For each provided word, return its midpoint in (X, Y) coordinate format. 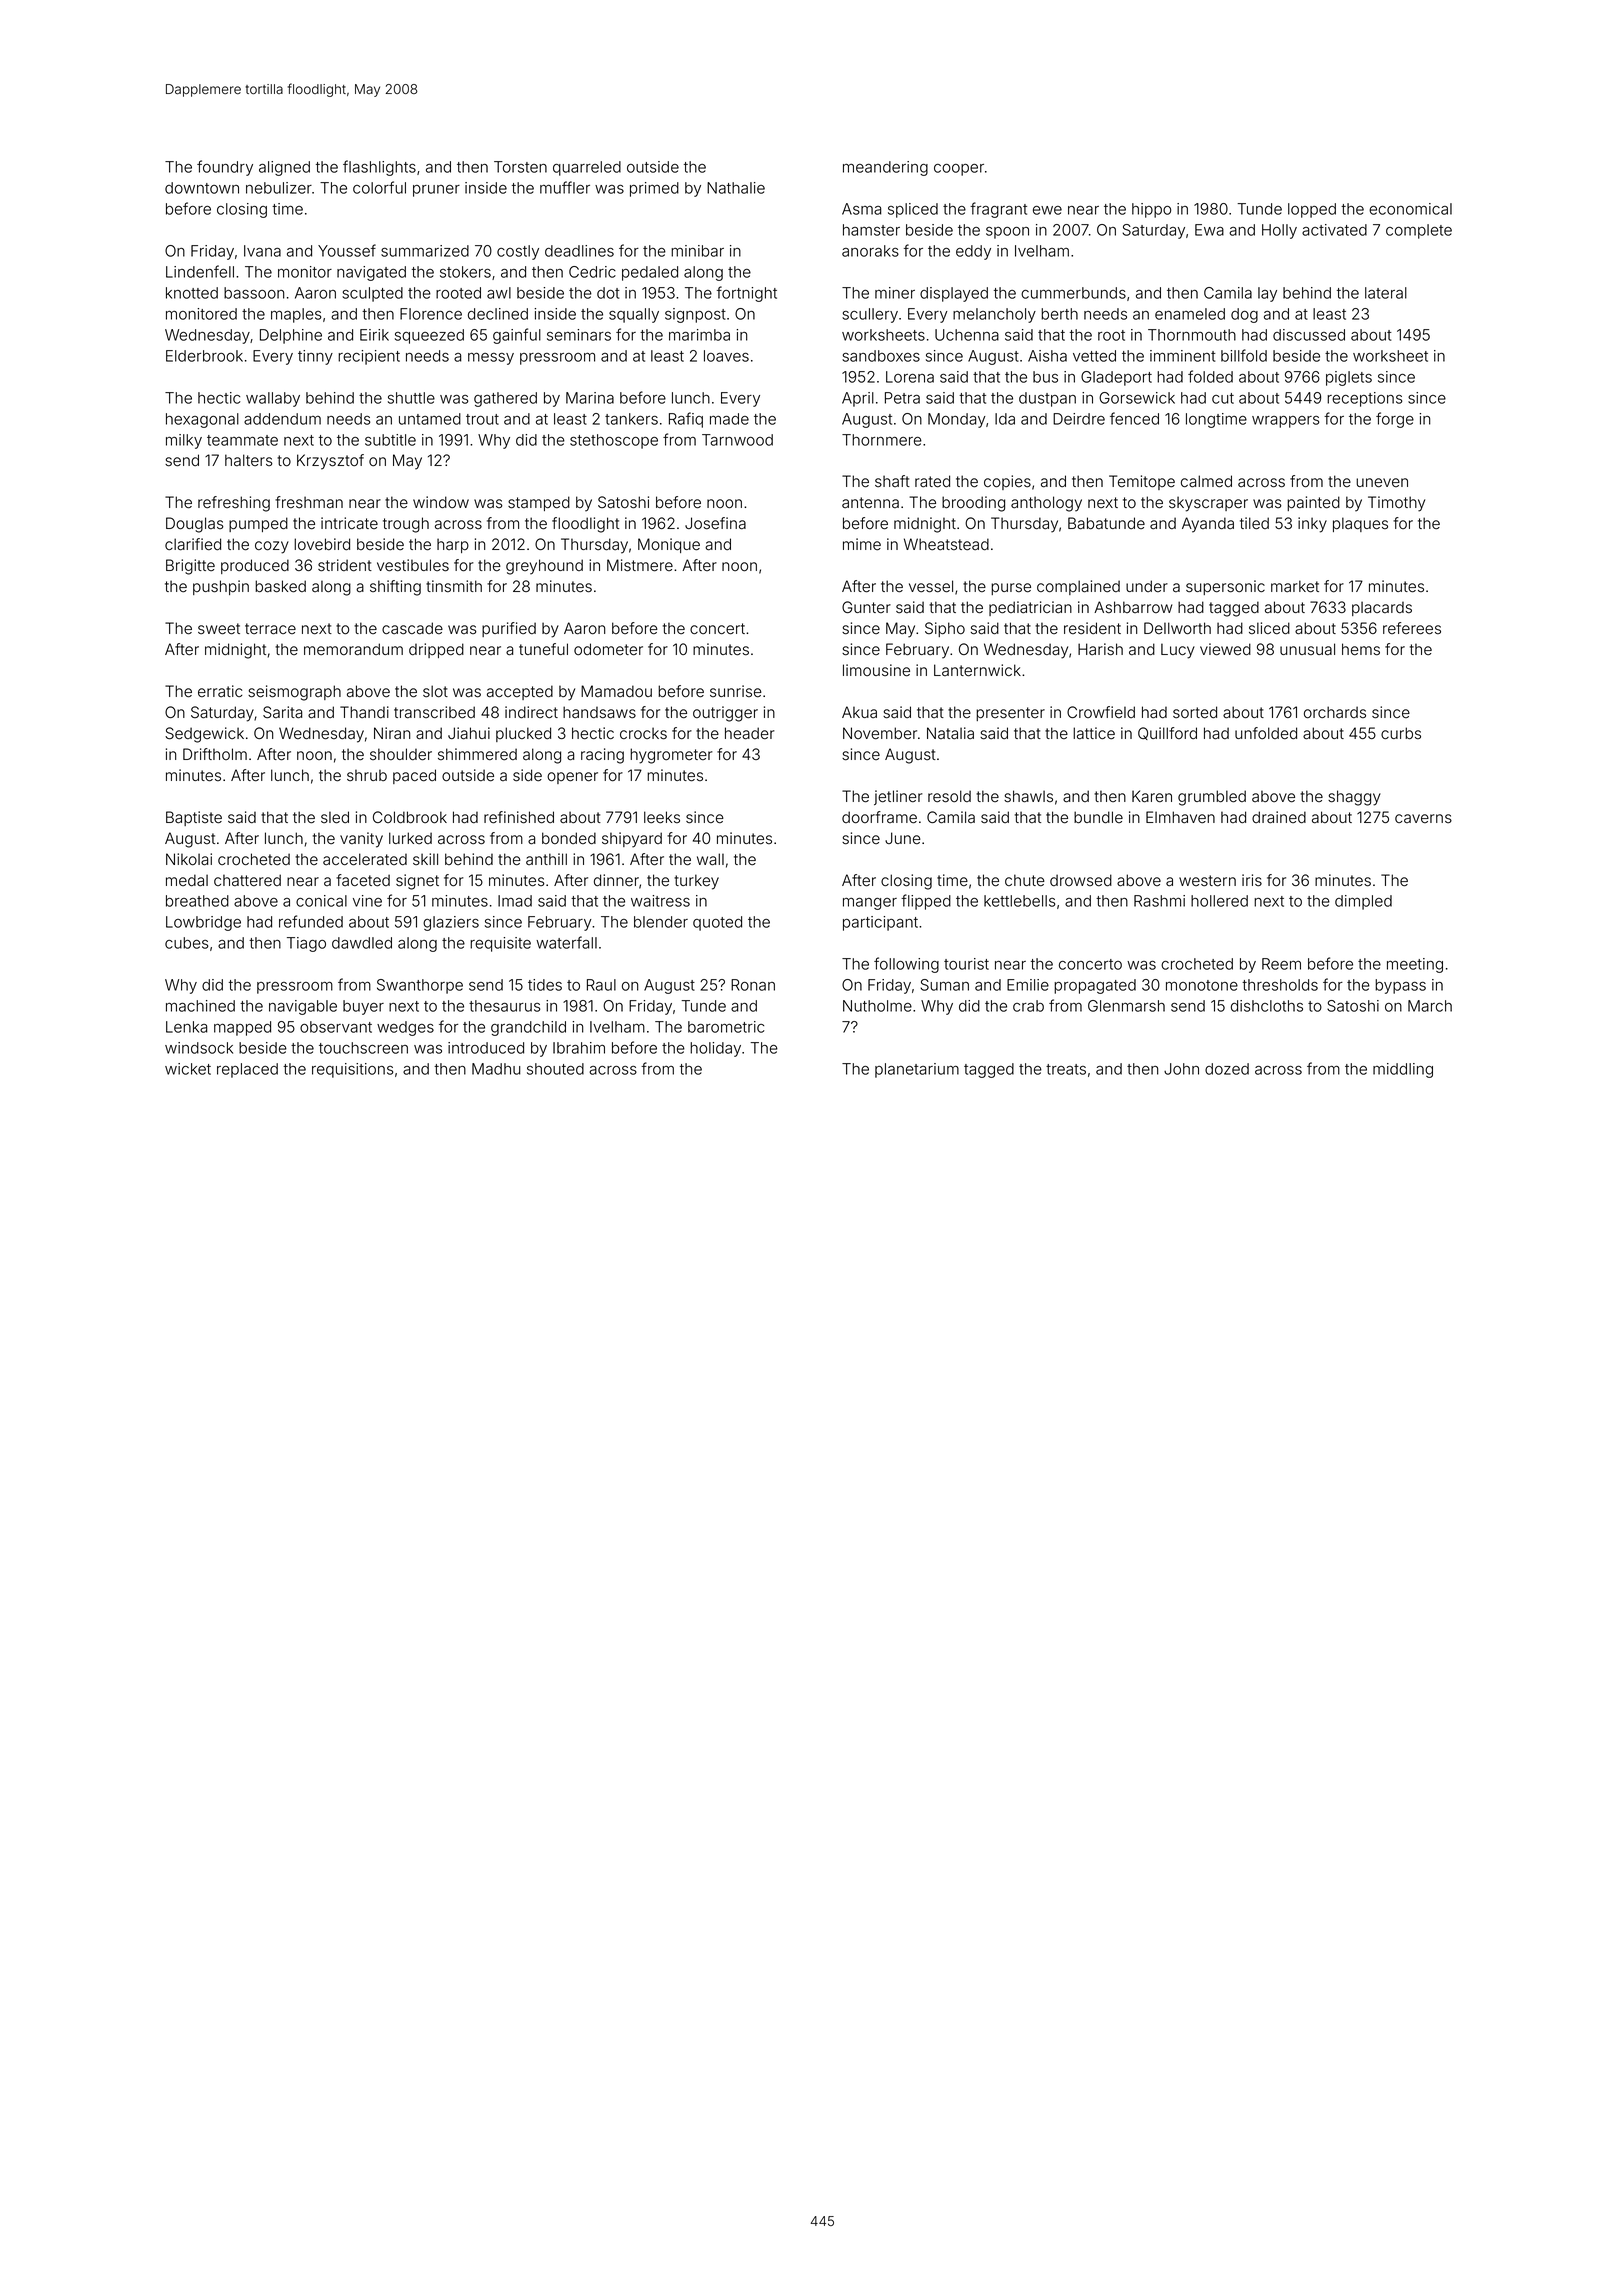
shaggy (1354, 798)
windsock (199, 1048)
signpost (695, 315)
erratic (220, 691)
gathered (505, 399)
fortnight (747, 294)
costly (518, 252)
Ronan (753, 985)
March (1430, 1006)
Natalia (950, 733)
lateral (1386, 293)
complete (1419, 231)
